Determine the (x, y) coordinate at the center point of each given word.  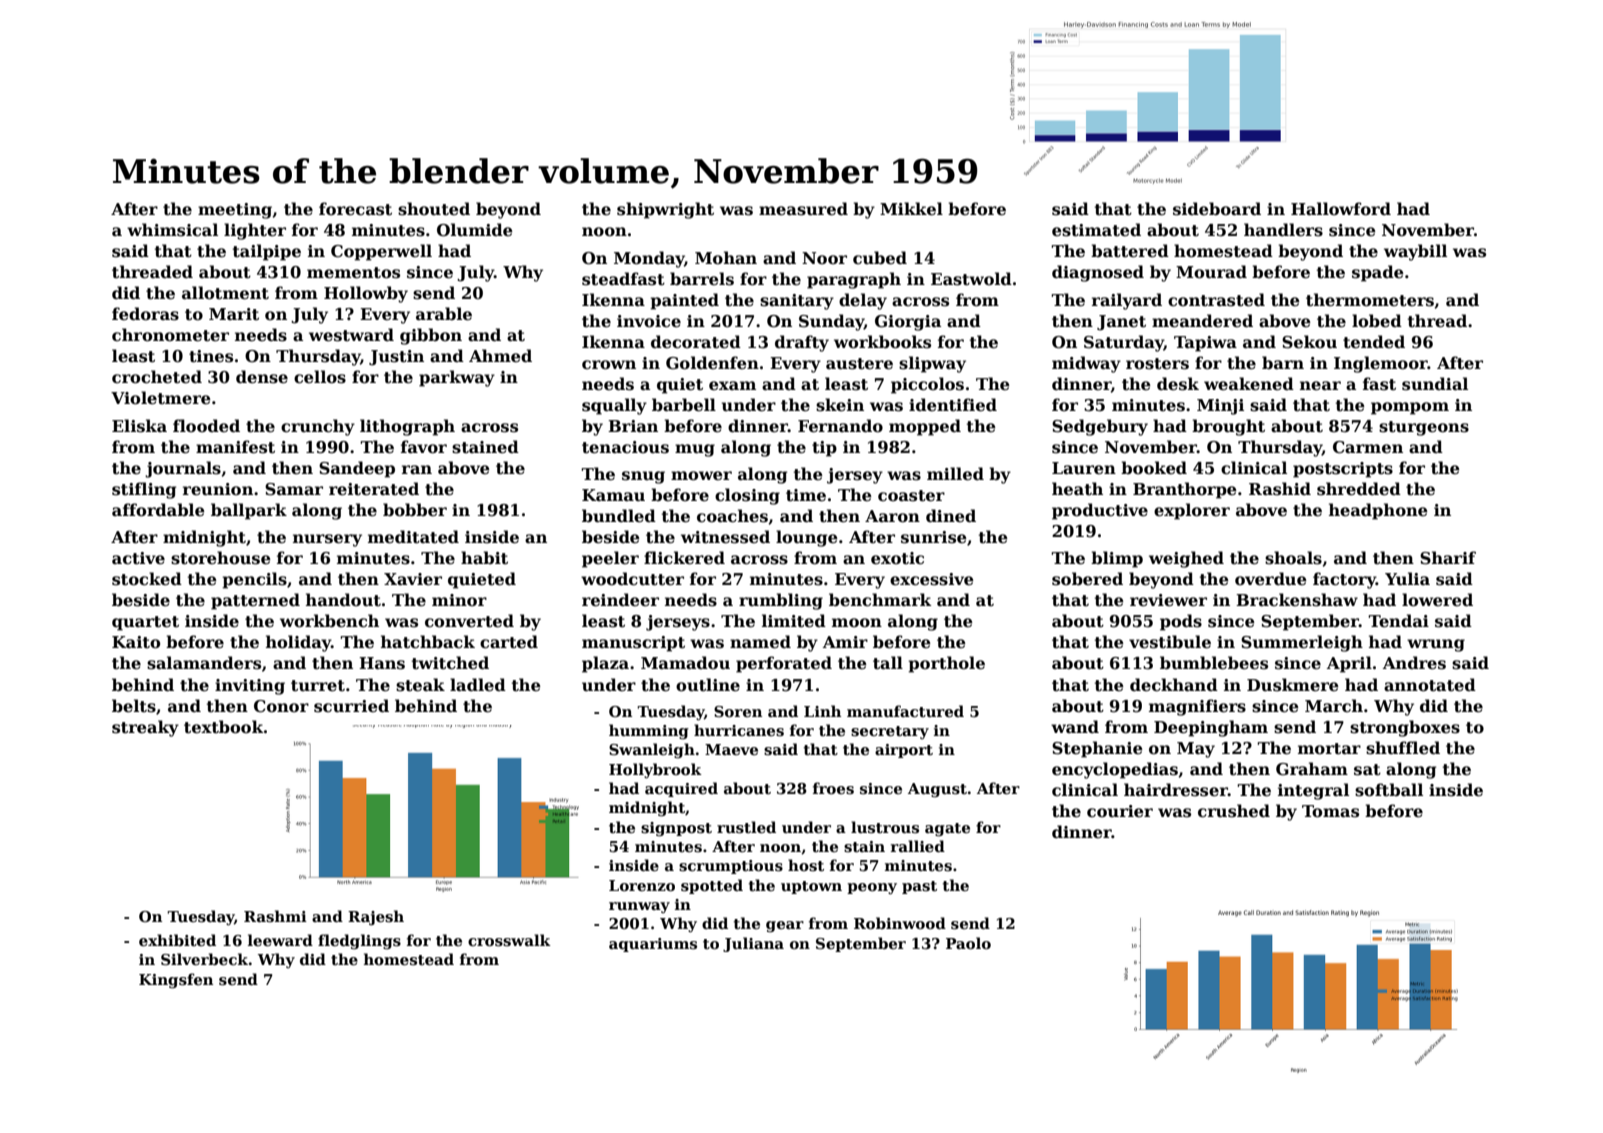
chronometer (170, 335)
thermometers (1370, 300)
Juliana (753, 944)
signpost (676, 829)
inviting (250, 687)
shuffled (1403, 748)
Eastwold (971, 279)
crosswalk (509, 940)
